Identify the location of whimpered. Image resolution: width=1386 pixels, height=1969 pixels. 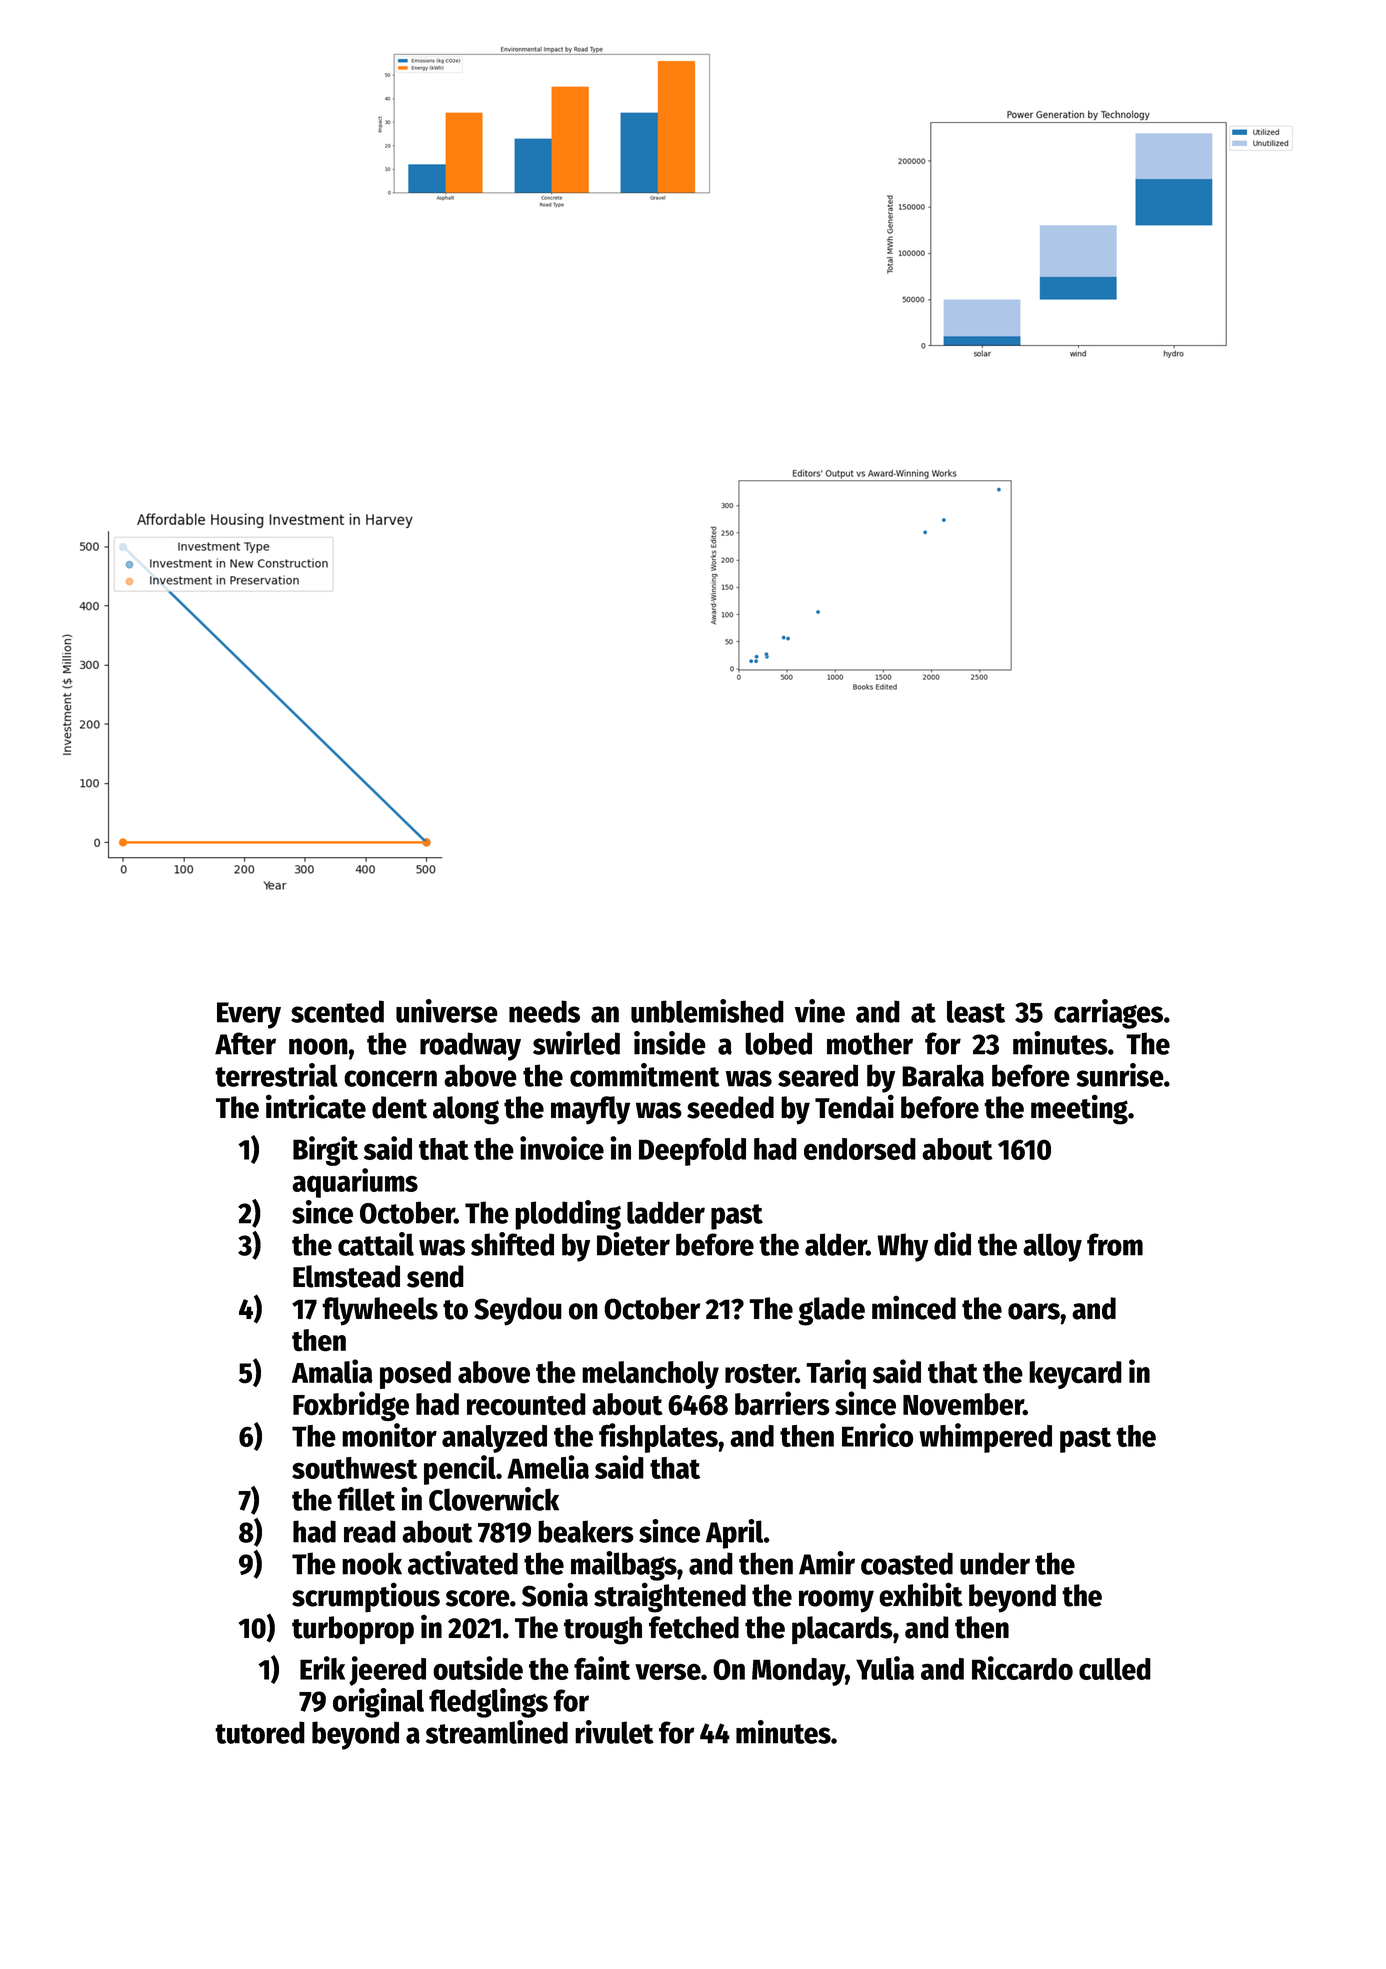
(985, 1438).
